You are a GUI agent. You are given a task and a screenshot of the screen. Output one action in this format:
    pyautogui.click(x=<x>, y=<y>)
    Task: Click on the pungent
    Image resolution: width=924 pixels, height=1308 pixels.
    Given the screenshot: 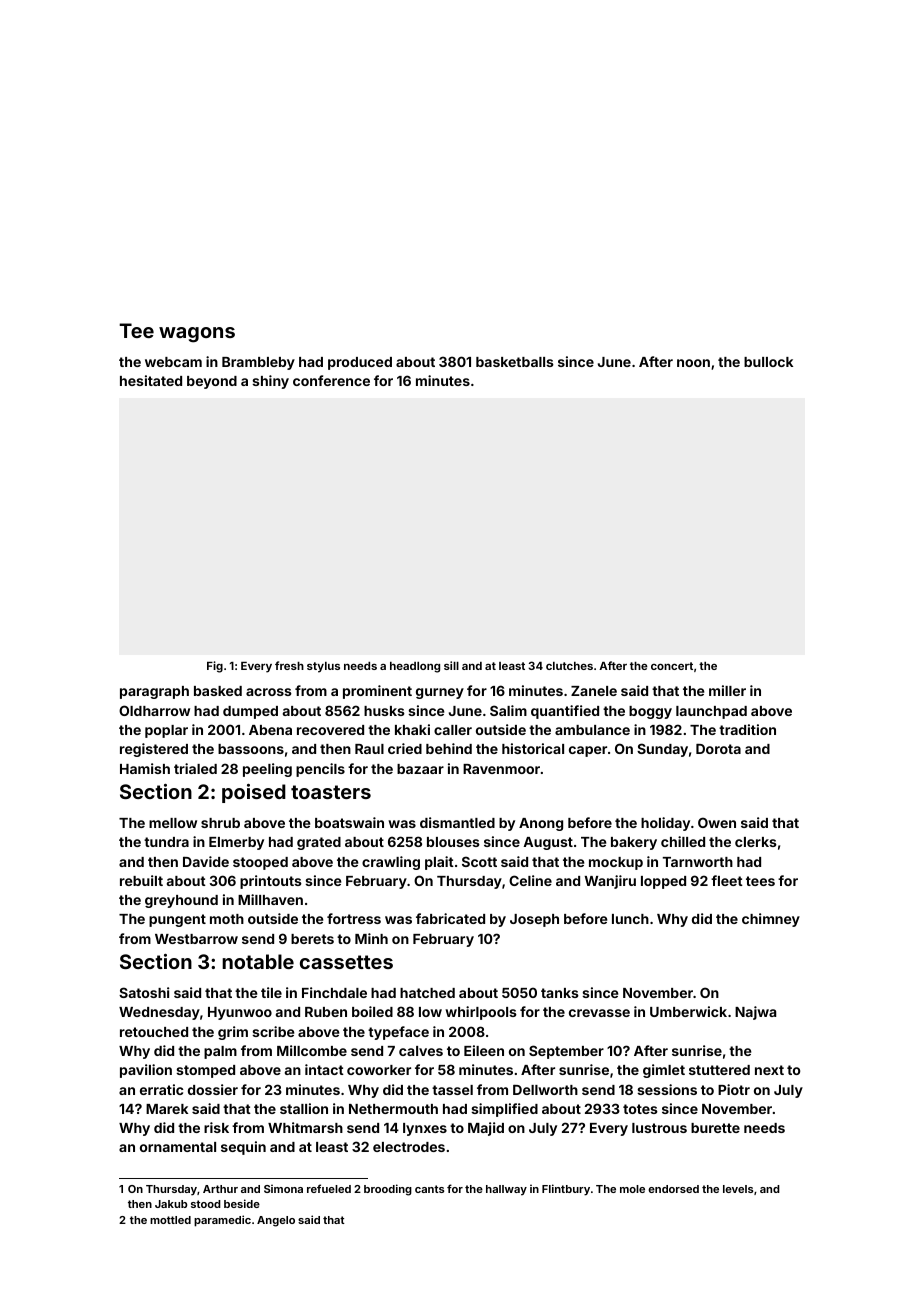 What is the action you would take?
    pyautogui.click(x=177, y=920)
